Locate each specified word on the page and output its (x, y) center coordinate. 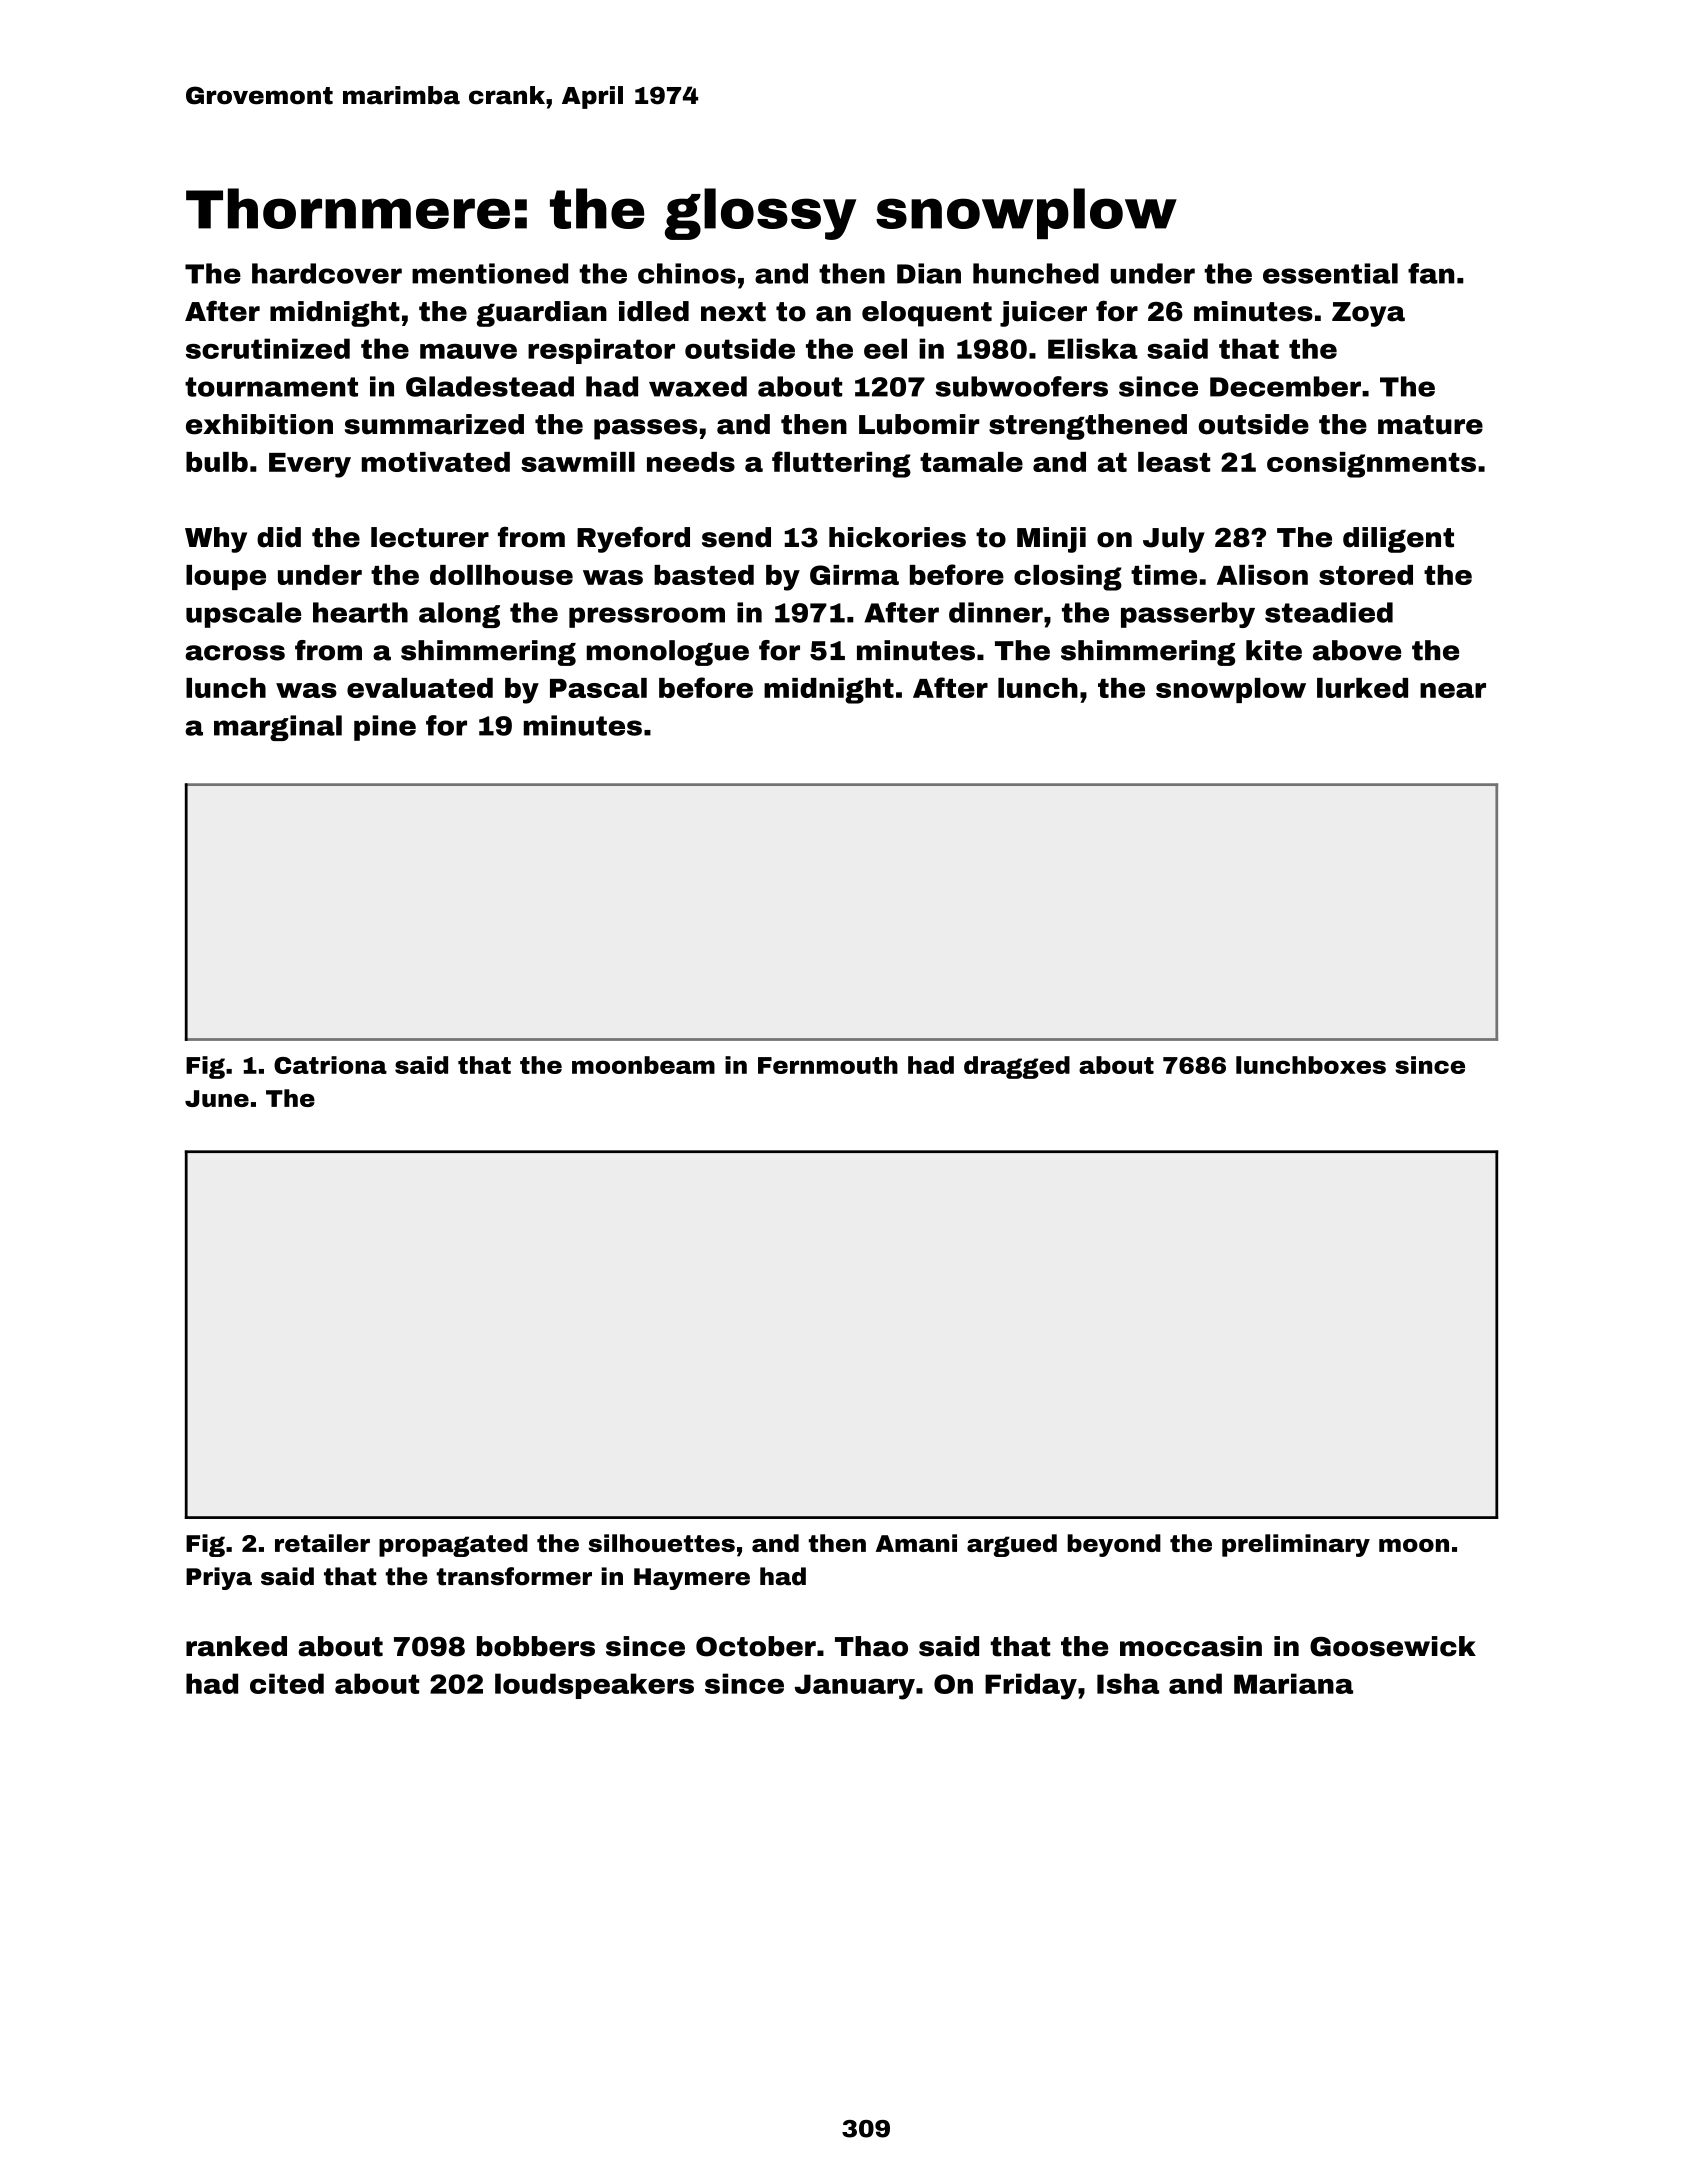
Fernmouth (828, 1065)
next (733, 312)
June (217, 1098)
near (1453, 690)
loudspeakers (594, 1686)
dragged (1017, 1067)
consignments (1371, 465)
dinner (996, 612)
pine (385, 728)
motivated (436, 462)
